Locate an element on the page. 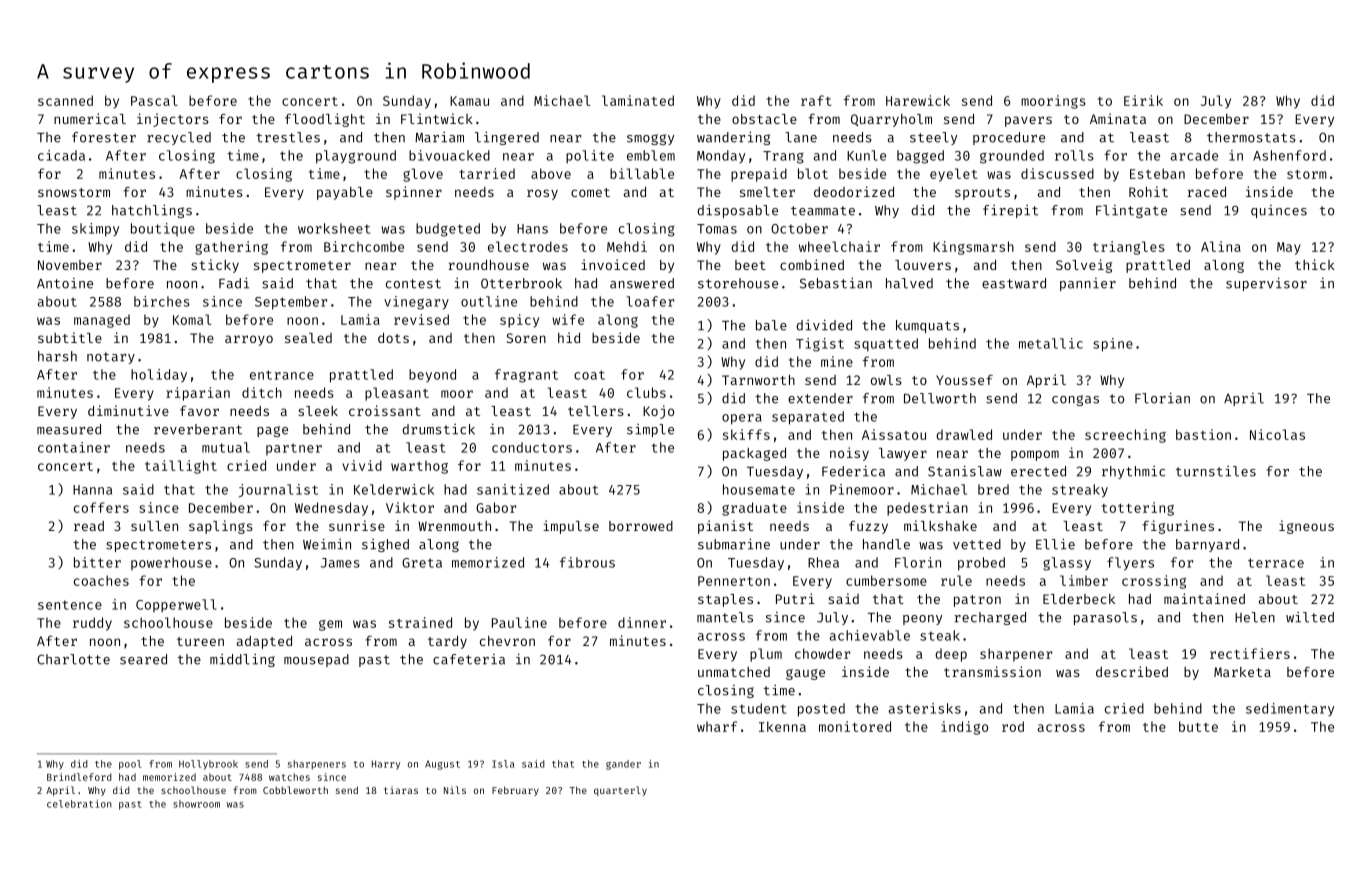 The image size is (1372, 887). laminated is located at coordinates (638, 100).
